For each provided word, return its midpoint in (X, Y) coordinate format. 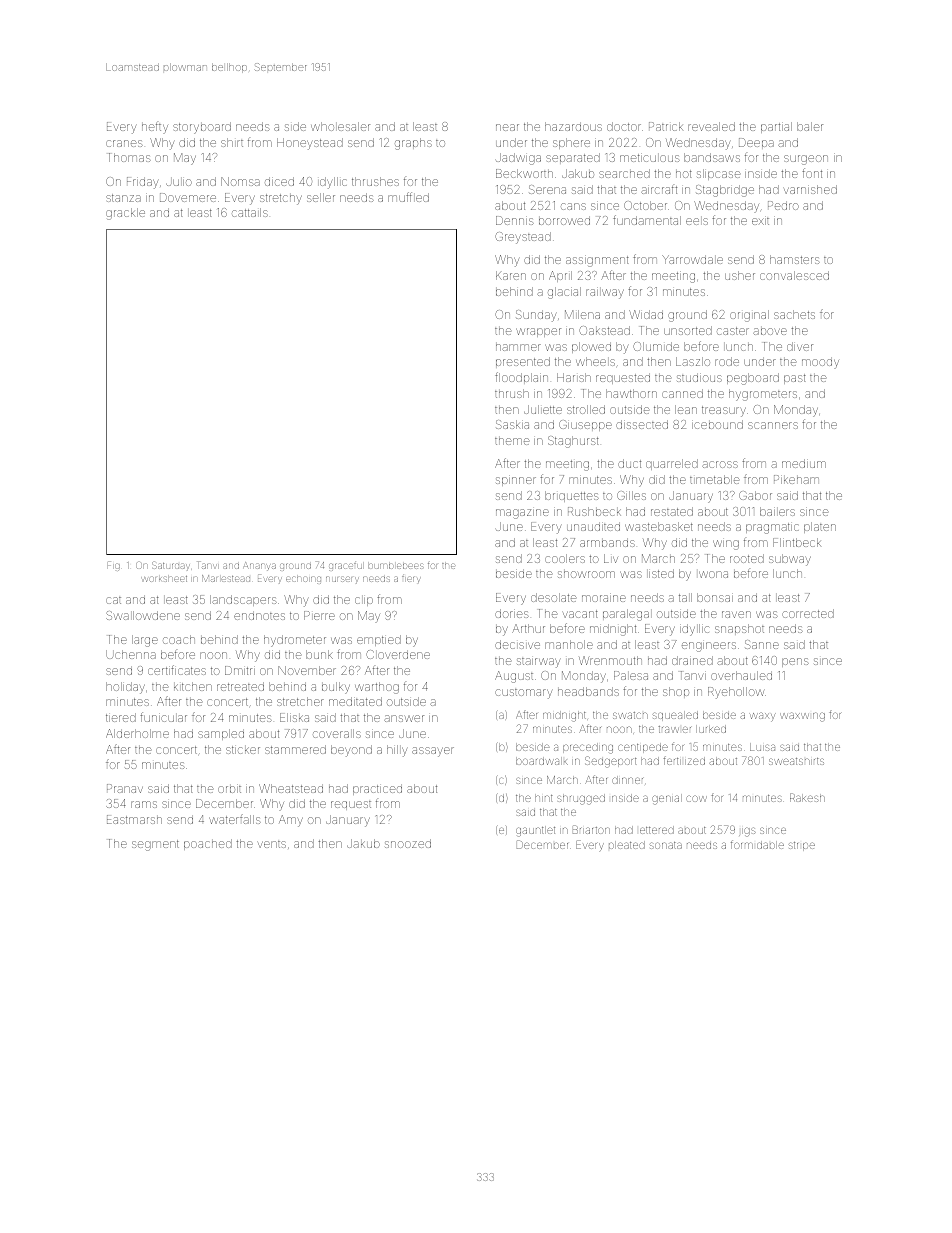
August (514, 677)
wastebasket (659, 526)
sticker (243, 750)
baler (810, 126)
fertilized (684, 760)
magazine (522, 514)
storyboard (202, 128)
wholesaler (340, 126)
